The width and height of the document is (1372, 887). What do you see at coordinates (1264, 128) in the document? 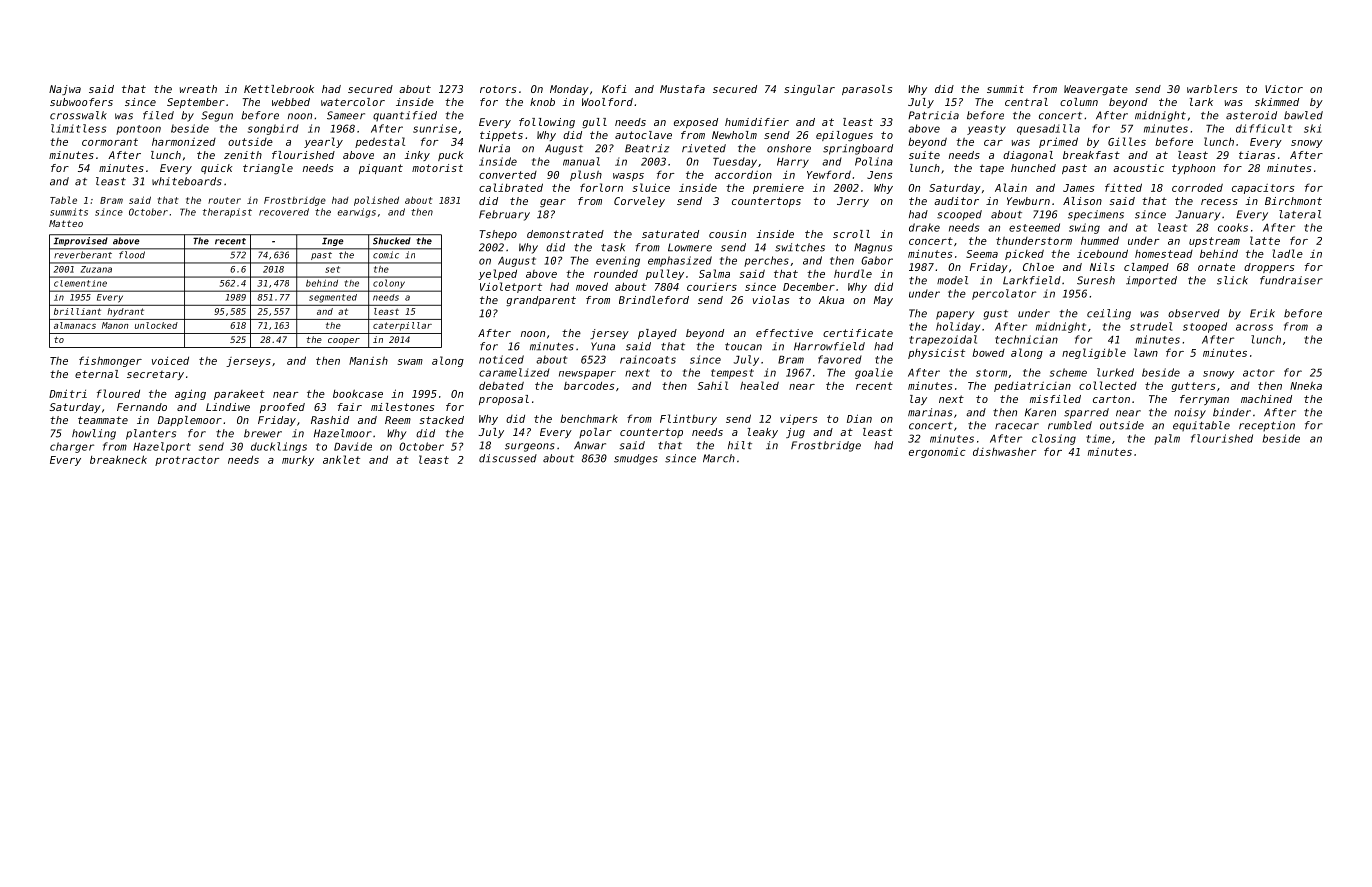
I see `difficult` at bounding box center [1264, 128].
